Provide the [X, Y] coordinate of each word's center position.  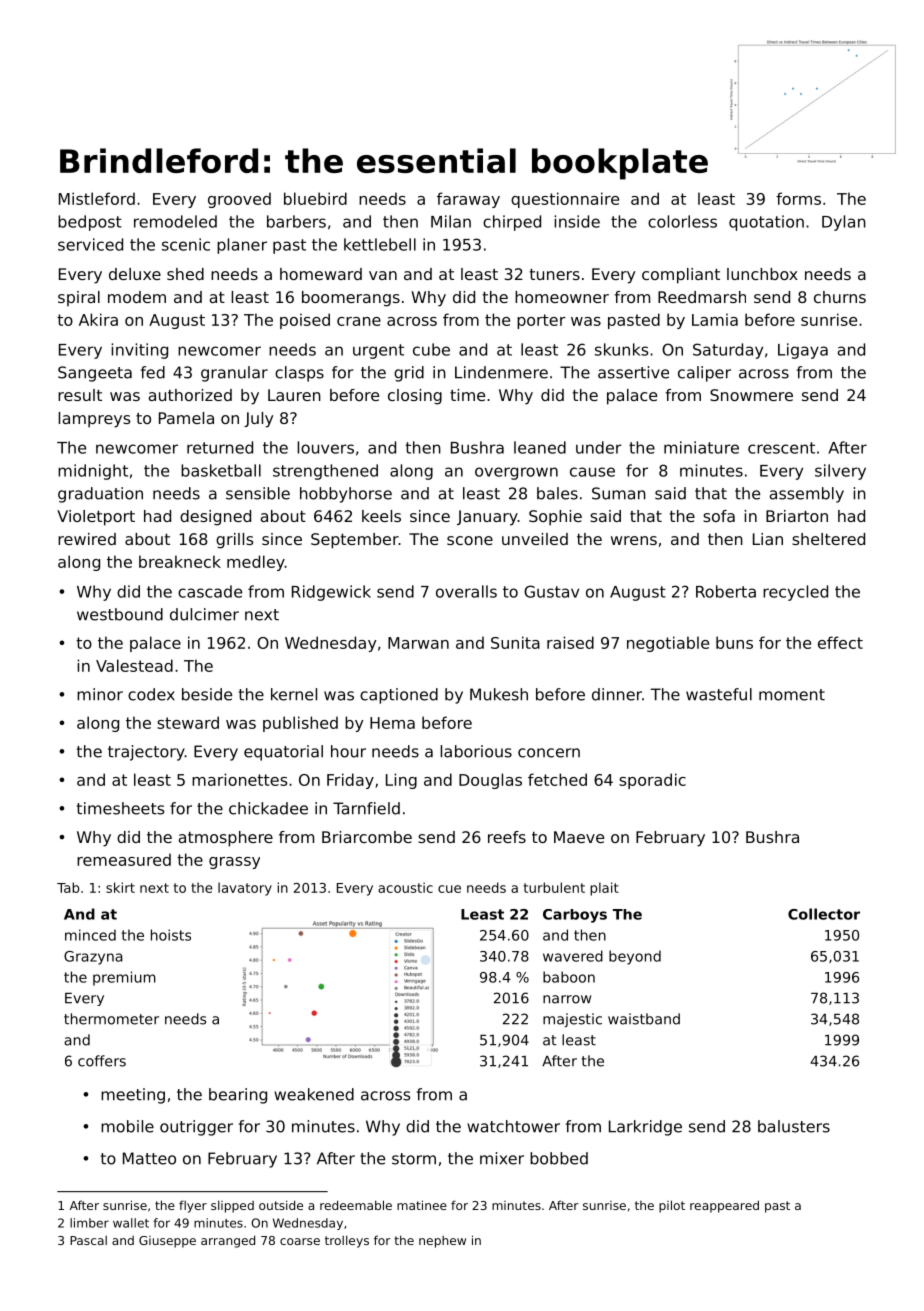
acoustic [405, 887]
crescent [781, 448]
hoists [171, 935]
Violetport [96, 518]
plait [604, 889]
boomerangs [351, 299]
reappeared [724, 1206]
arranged [228, 1241]
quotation [766, 223]
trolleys [347, 1241]
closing [415, 397]
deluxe [135, 274]
